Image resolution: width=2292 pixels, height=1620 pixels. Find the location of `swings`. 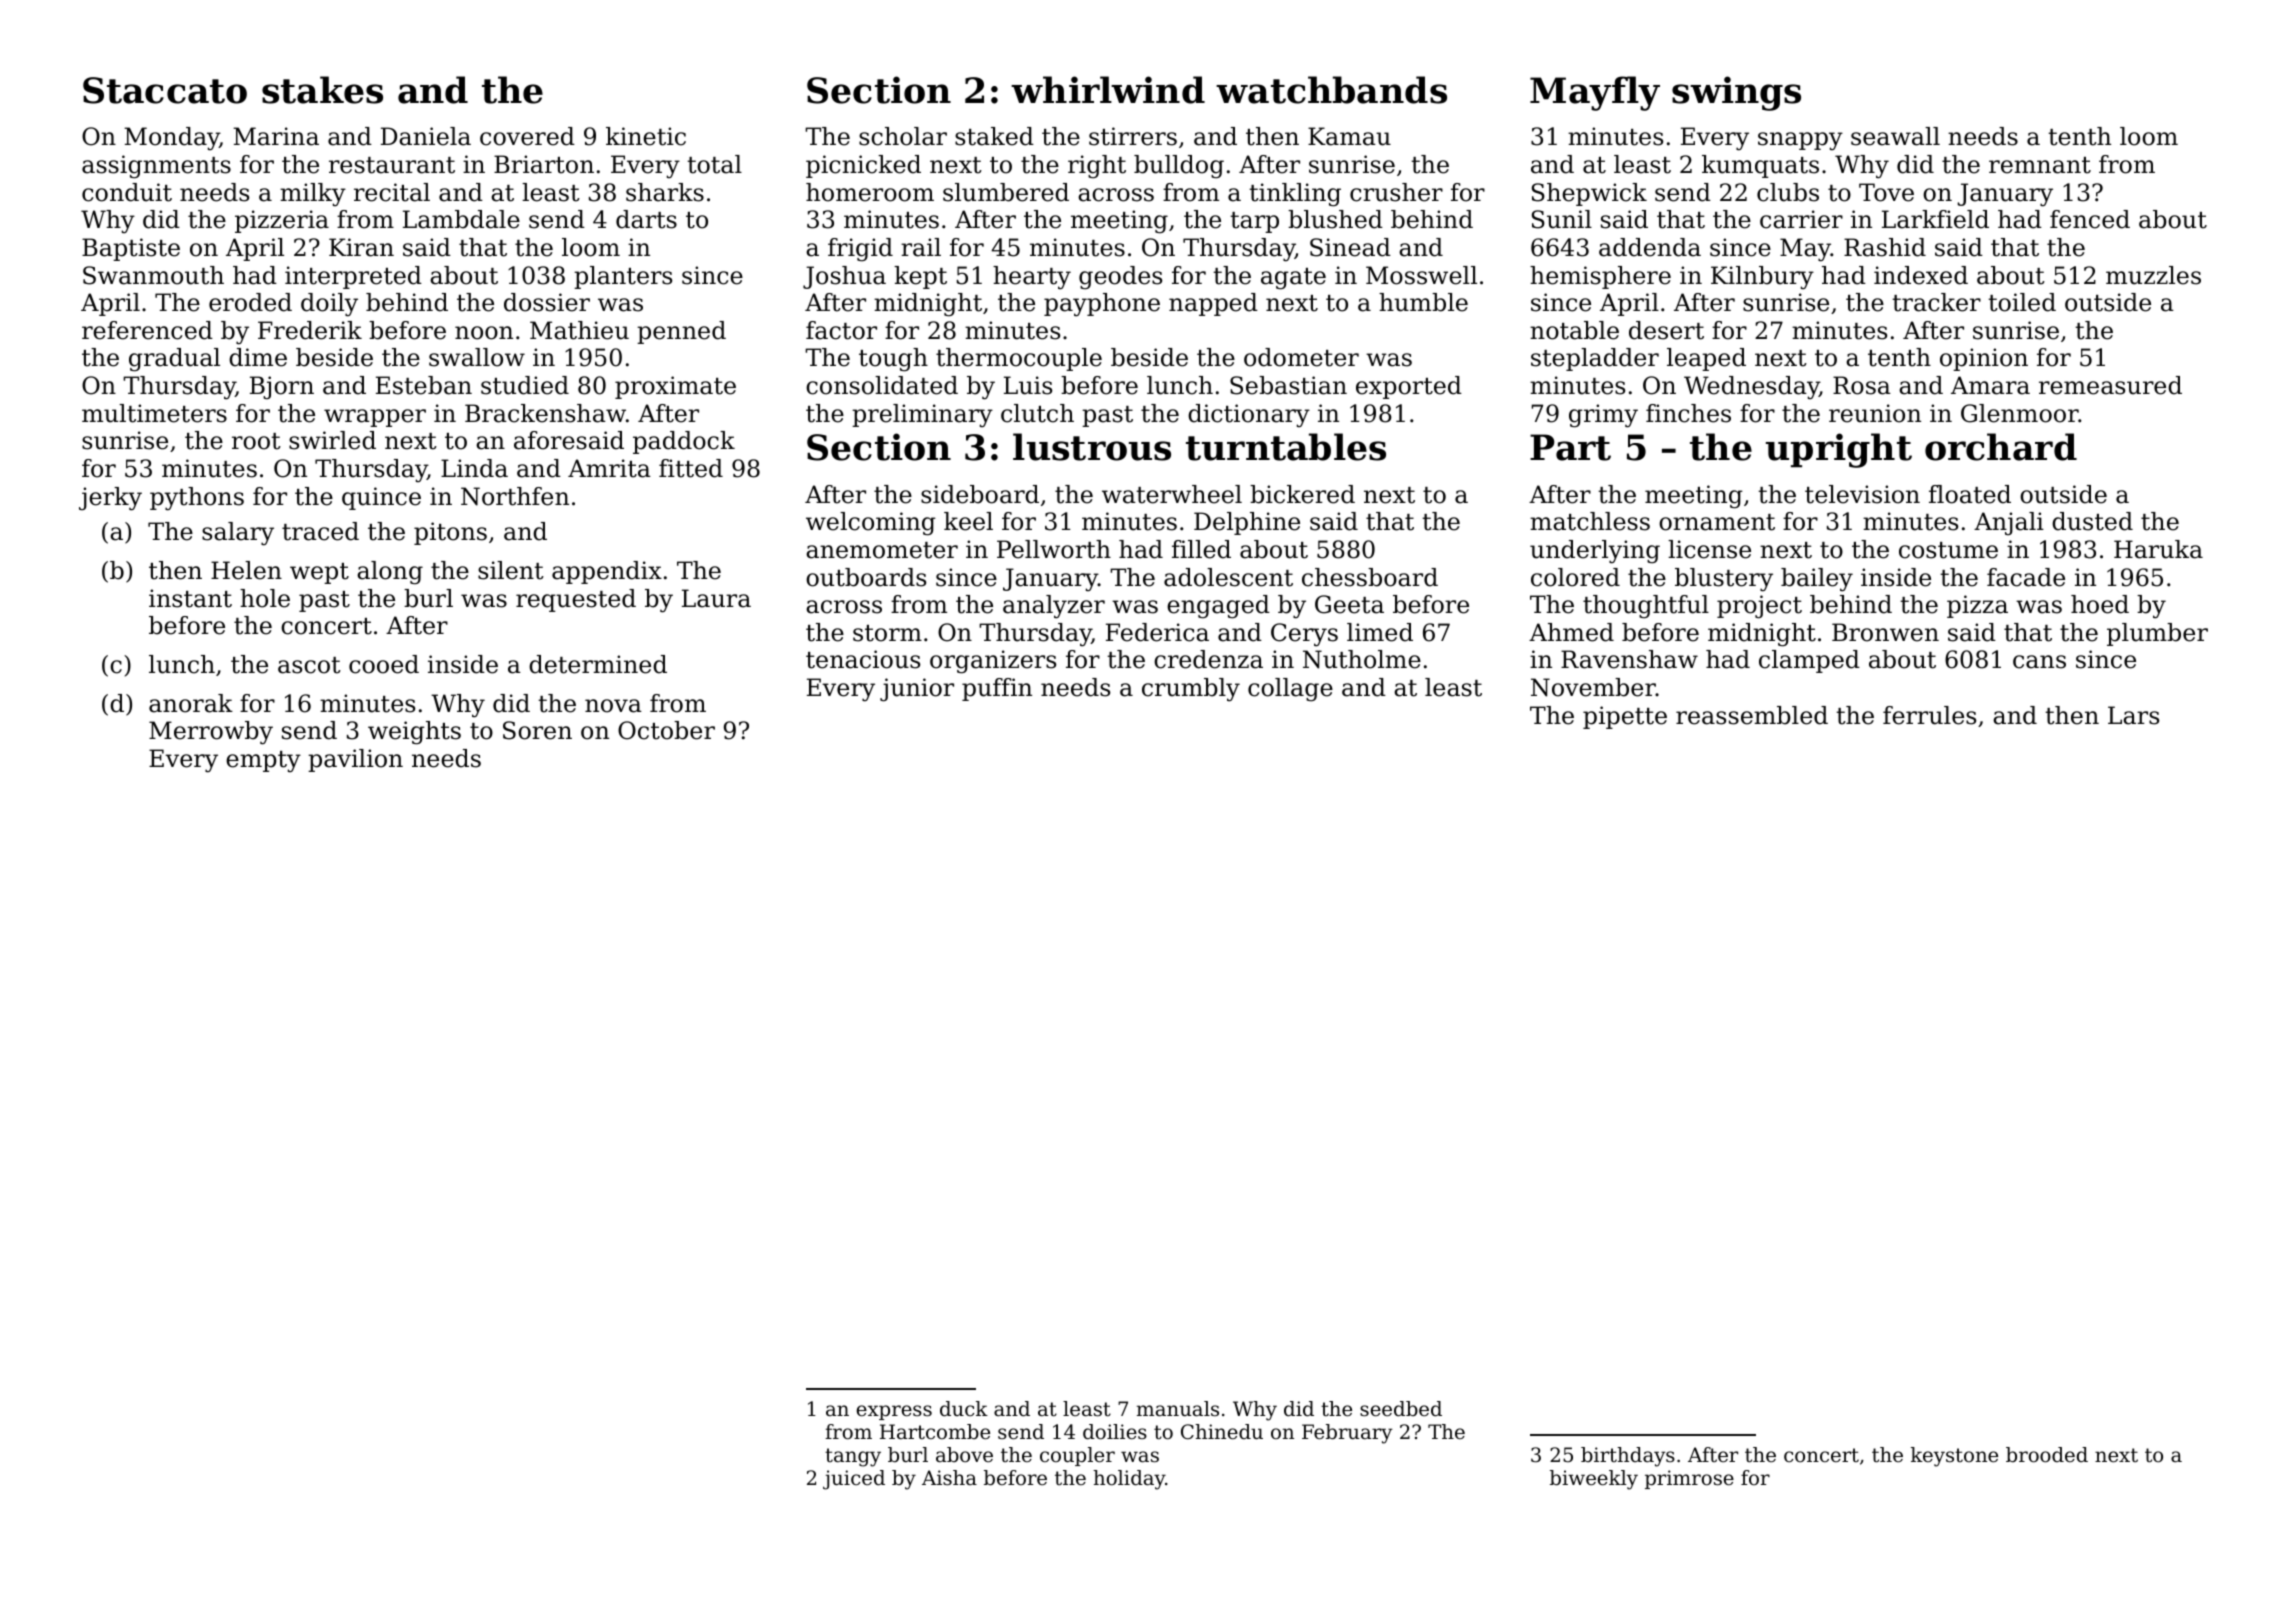

swings is located at coordinates (1736, 93).
